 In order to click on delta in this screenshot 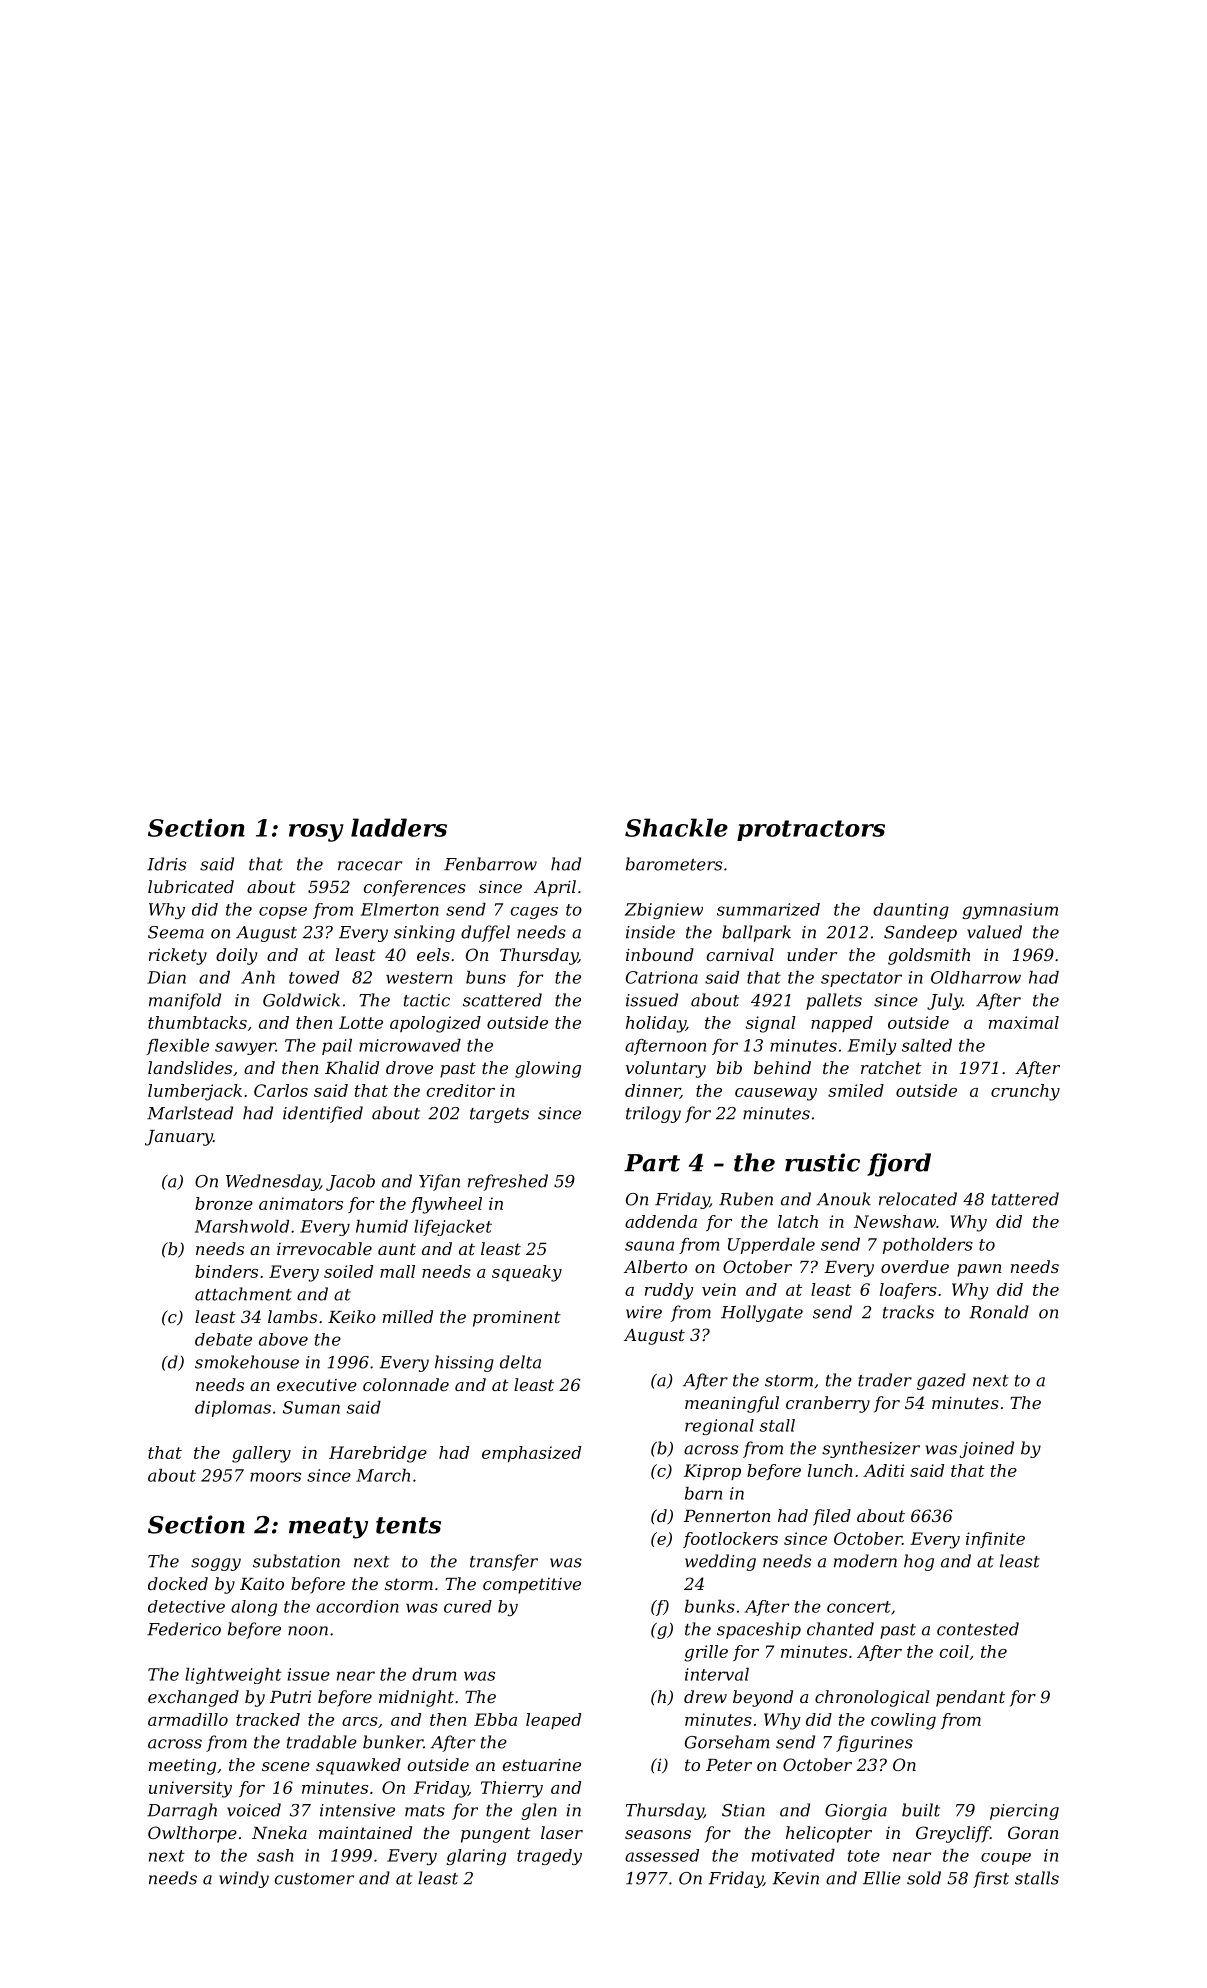, I will do `click(520, 1362)`.
